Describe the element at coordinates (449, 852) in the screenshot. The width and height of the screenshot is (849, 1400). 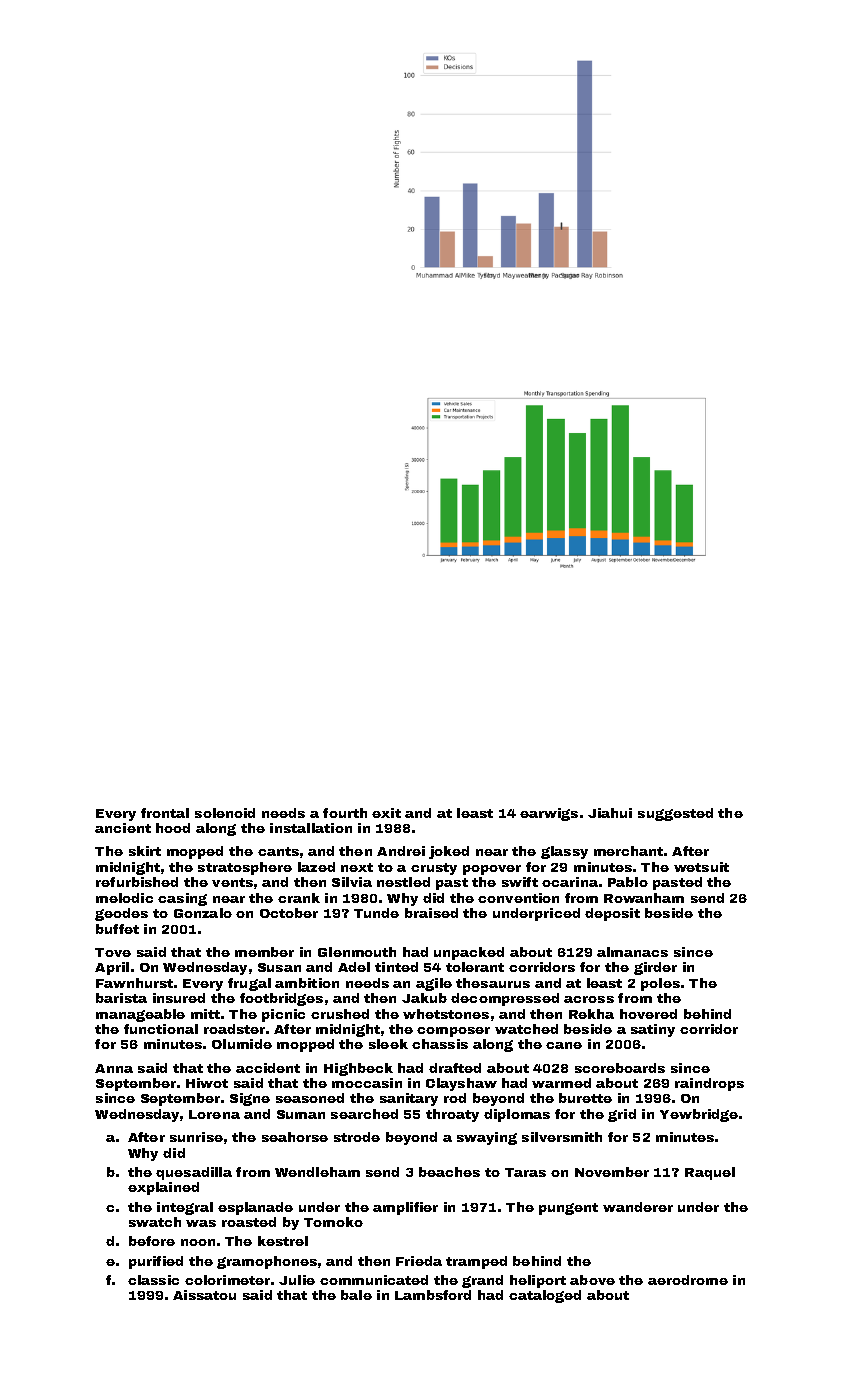
I see `joked` at that location.
